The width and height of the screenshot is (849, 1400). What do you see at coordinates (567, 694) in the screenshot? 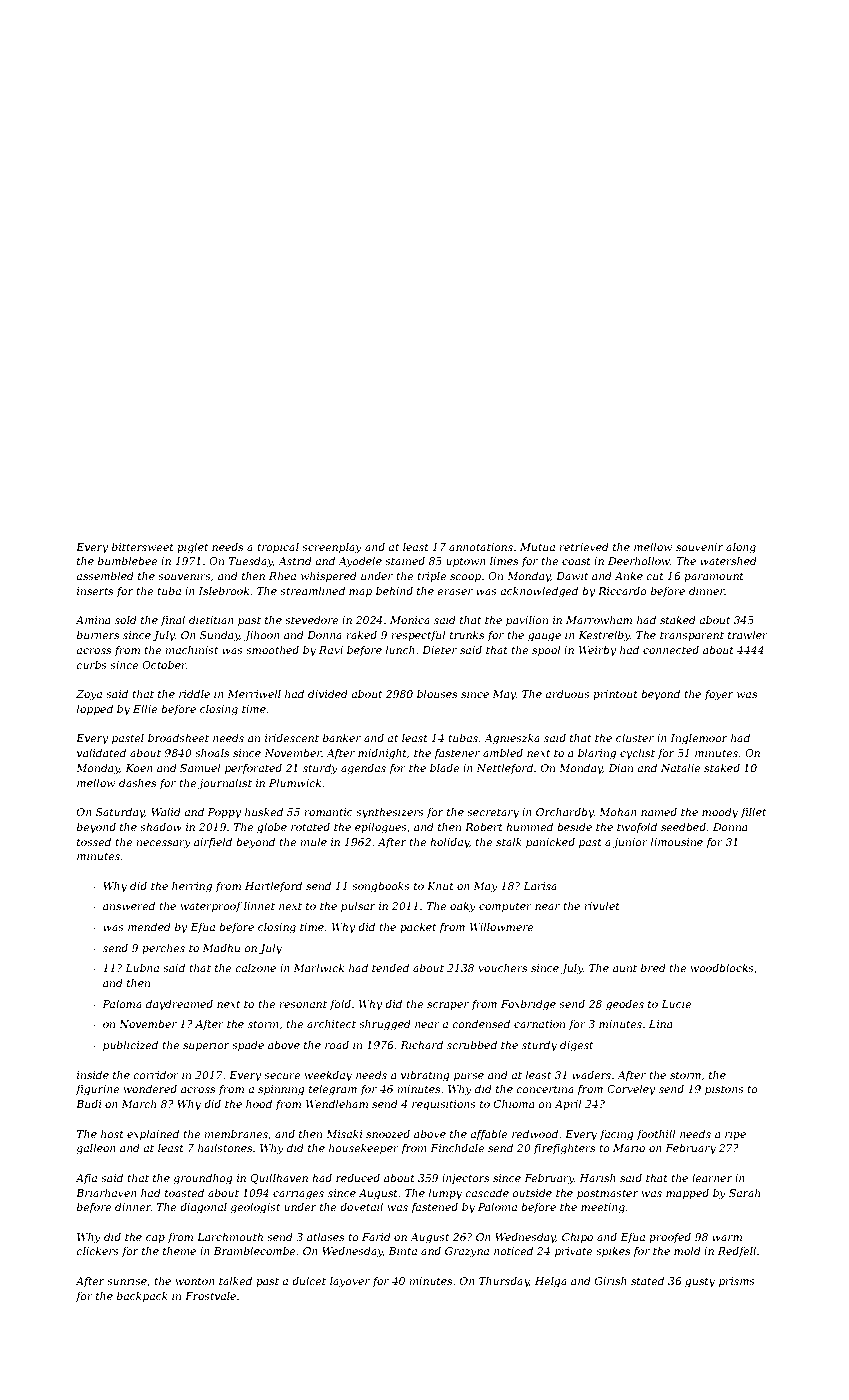
I see `arduous` at bounding box center [567, 694].
